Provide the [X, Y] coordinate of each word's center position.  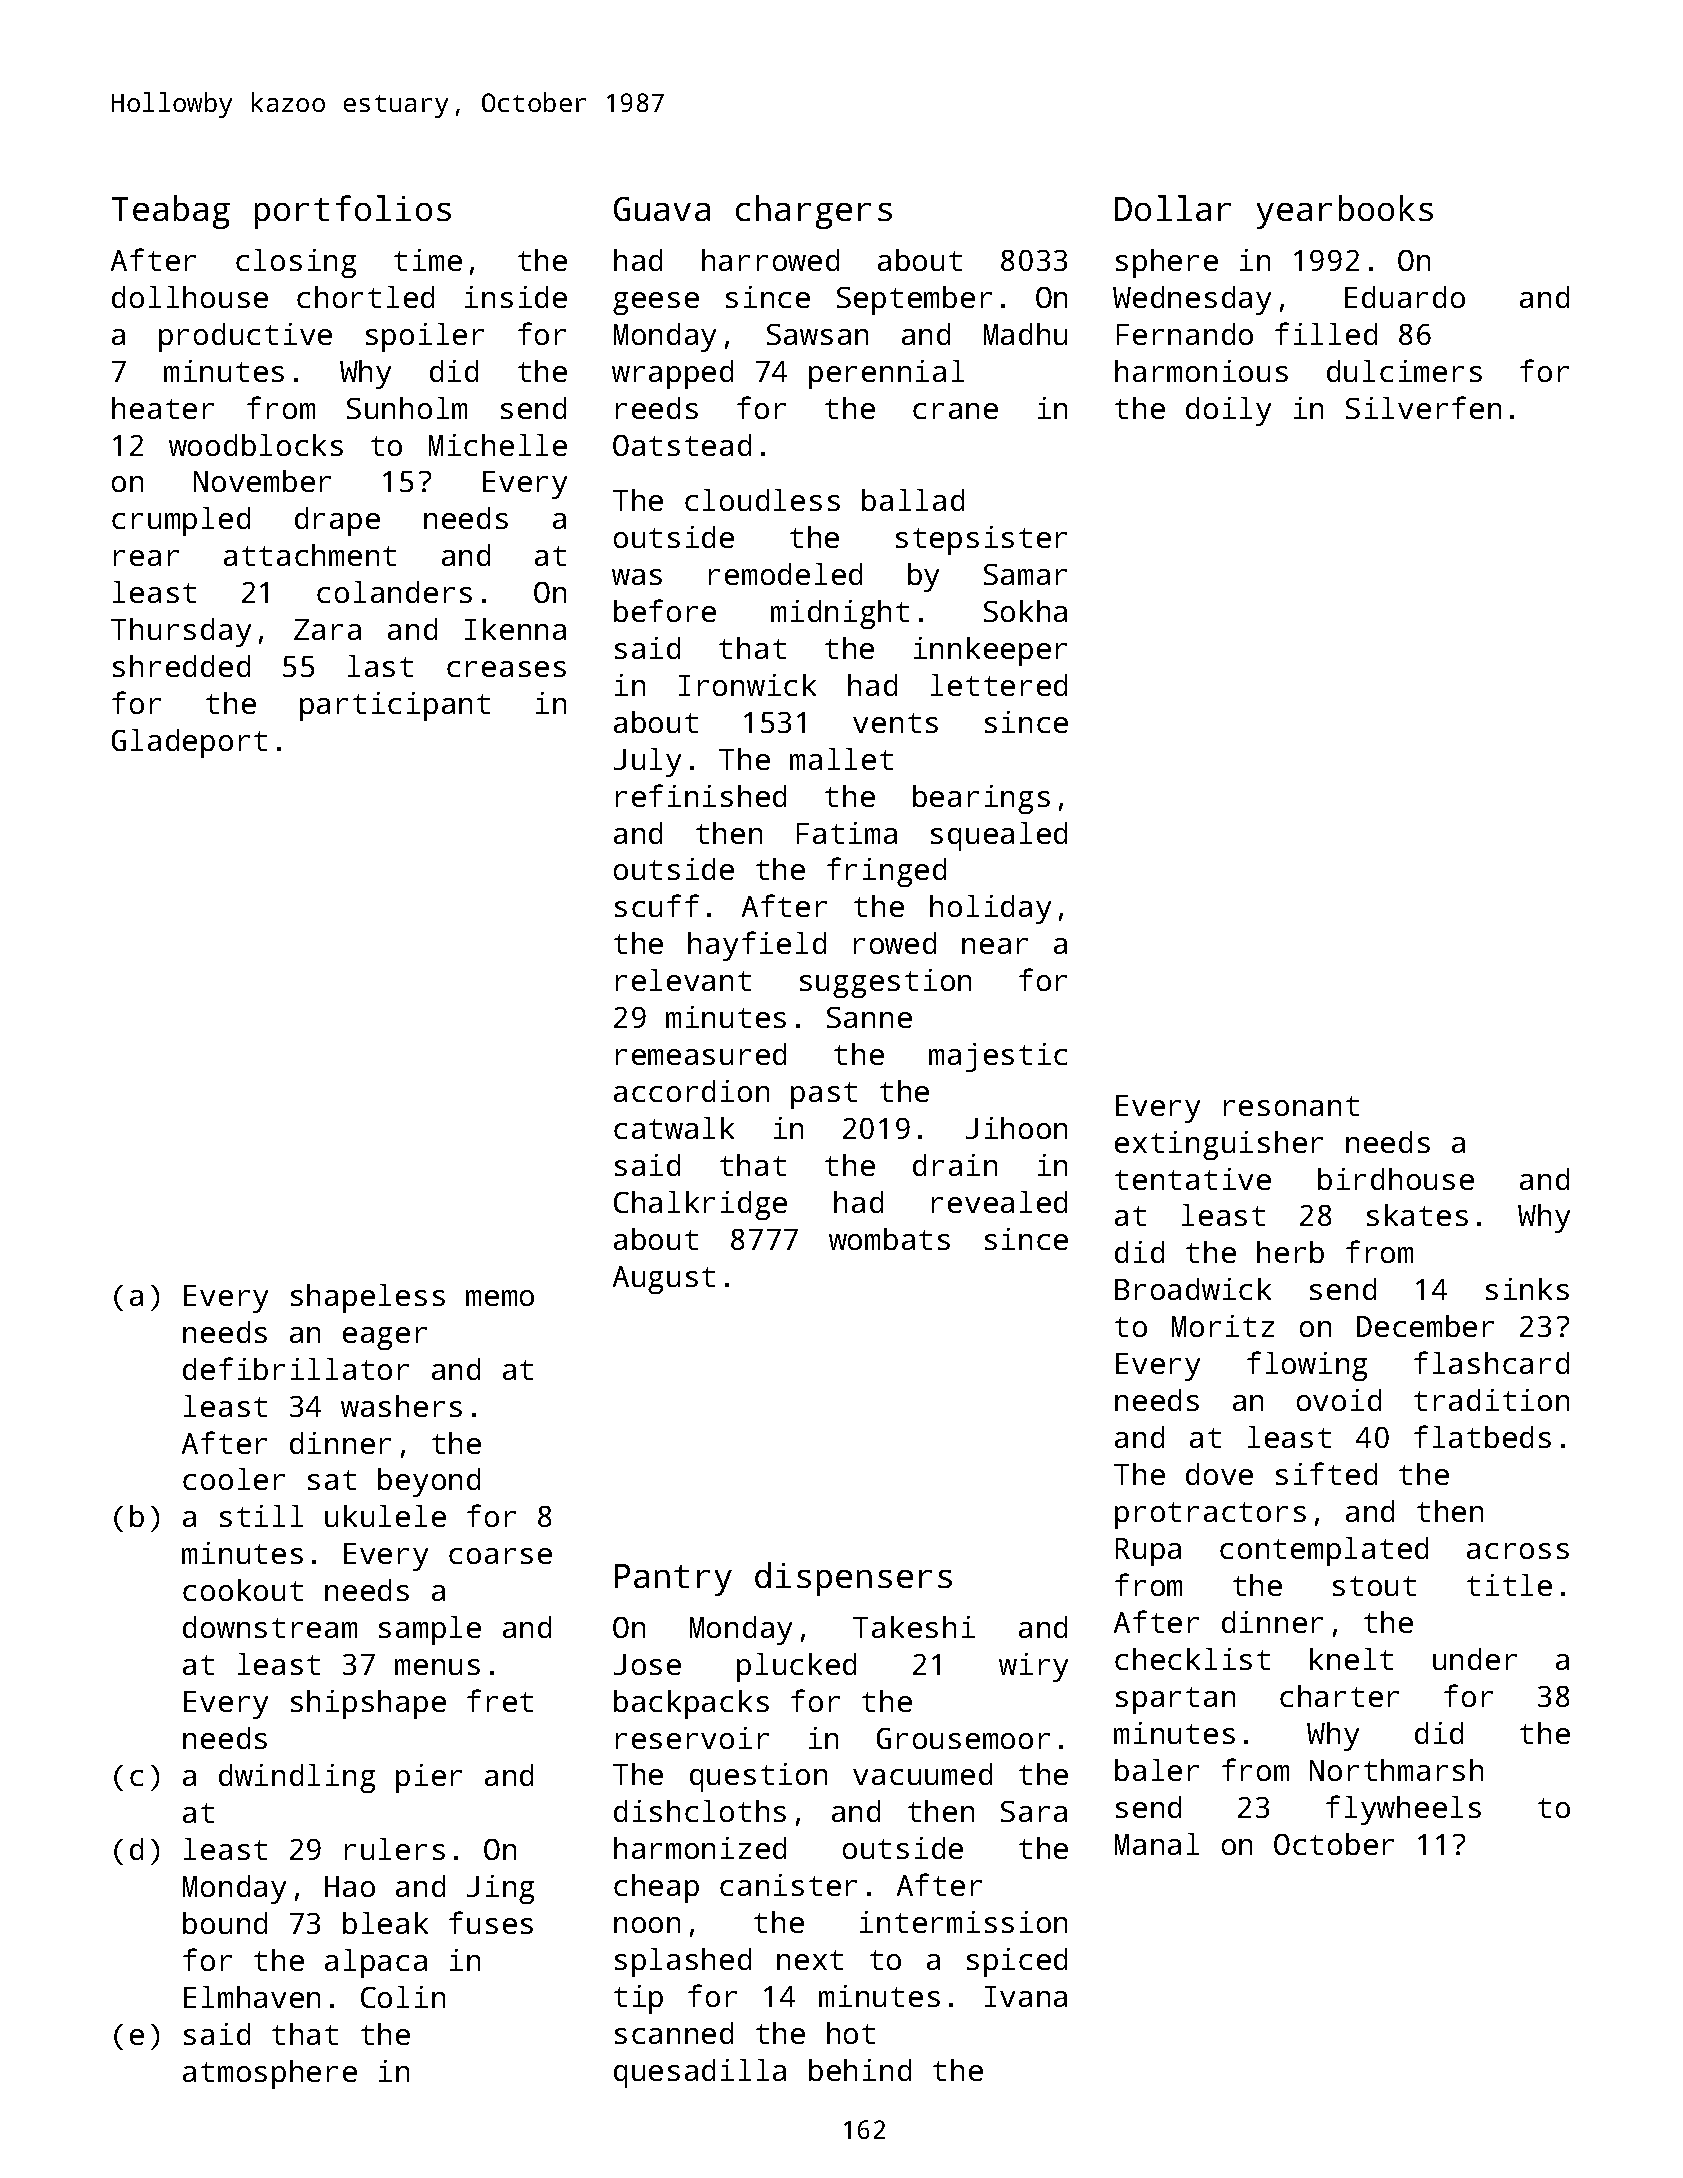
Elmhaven [252, 1997]
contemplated [1324, 1551]
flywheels [1403, 1810]
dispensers [853, 1579]
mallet [841, 759]
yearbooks [1345, 212]
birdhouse [1396, 1179]
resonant [1291, 1106]
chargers [814, 212]
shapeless [368, 1298]
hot [851, 2033]
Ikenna [515, 629]
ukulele [385, 1516]
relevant [683, 980]
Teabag [171, 212]
